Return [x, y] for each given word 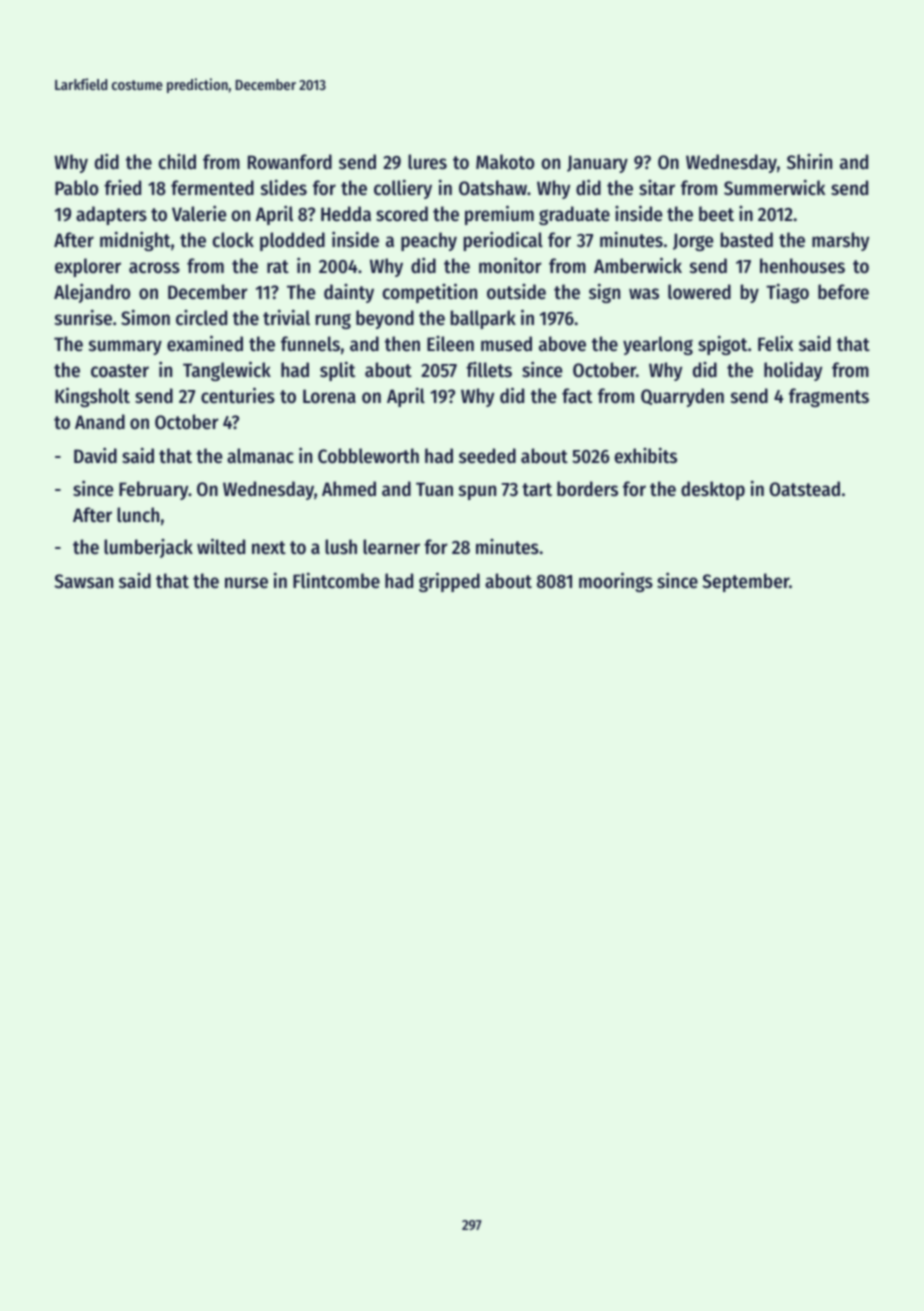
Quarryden [682, 397]
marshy [840, 241]
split [337, 371]
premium [499, 215]
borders [587, 489]
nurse [246, 583]
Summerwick [774, 187]
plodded [292, 241]
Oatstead [805, 488]
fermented [212, 188]
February [154, 490]
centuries [238, 395]
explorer [88, 267]
